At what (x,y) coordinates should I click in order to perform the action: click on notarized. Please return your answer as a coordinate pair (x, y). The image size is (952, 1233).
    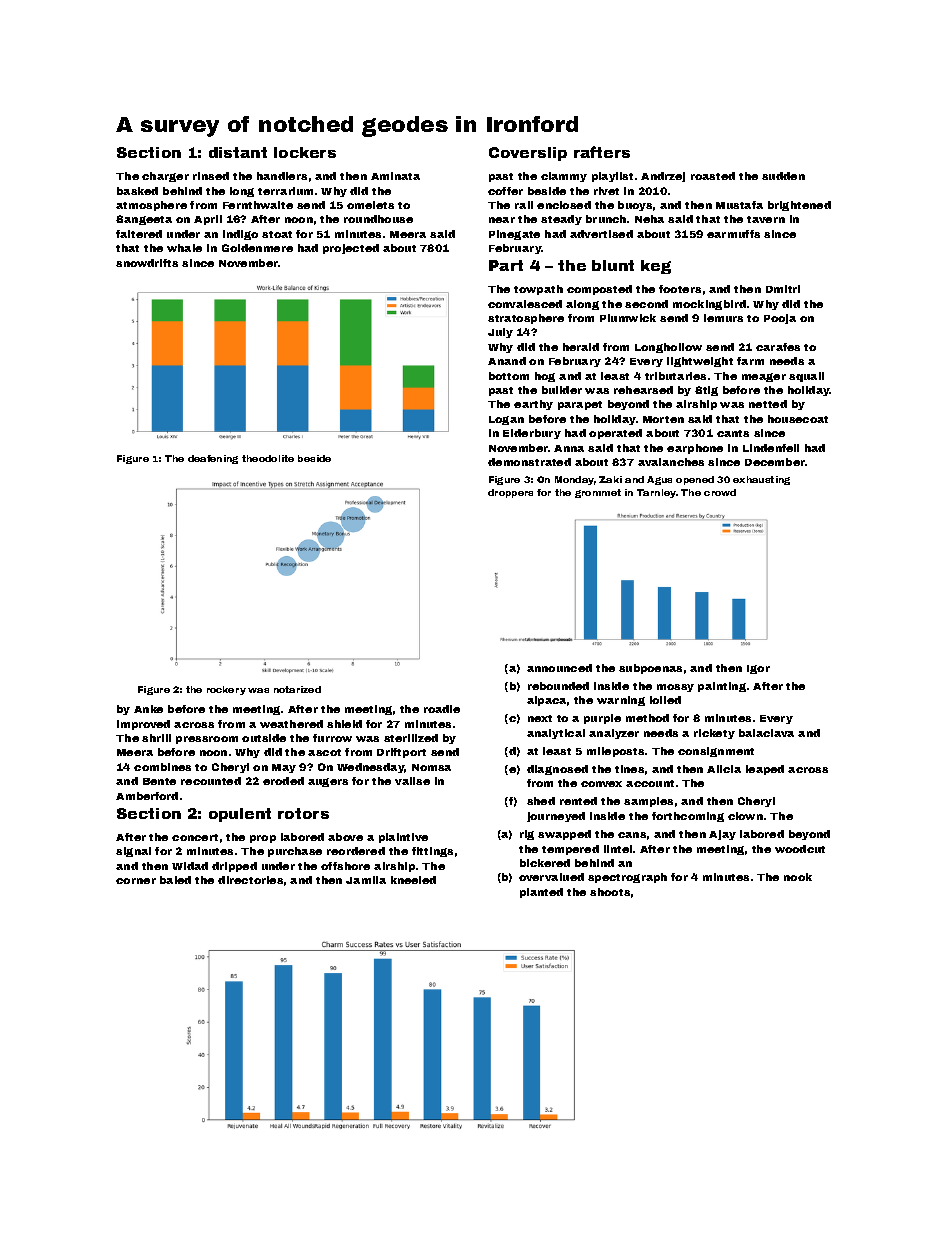
    Looking at the image, I should click on (297, 689).
